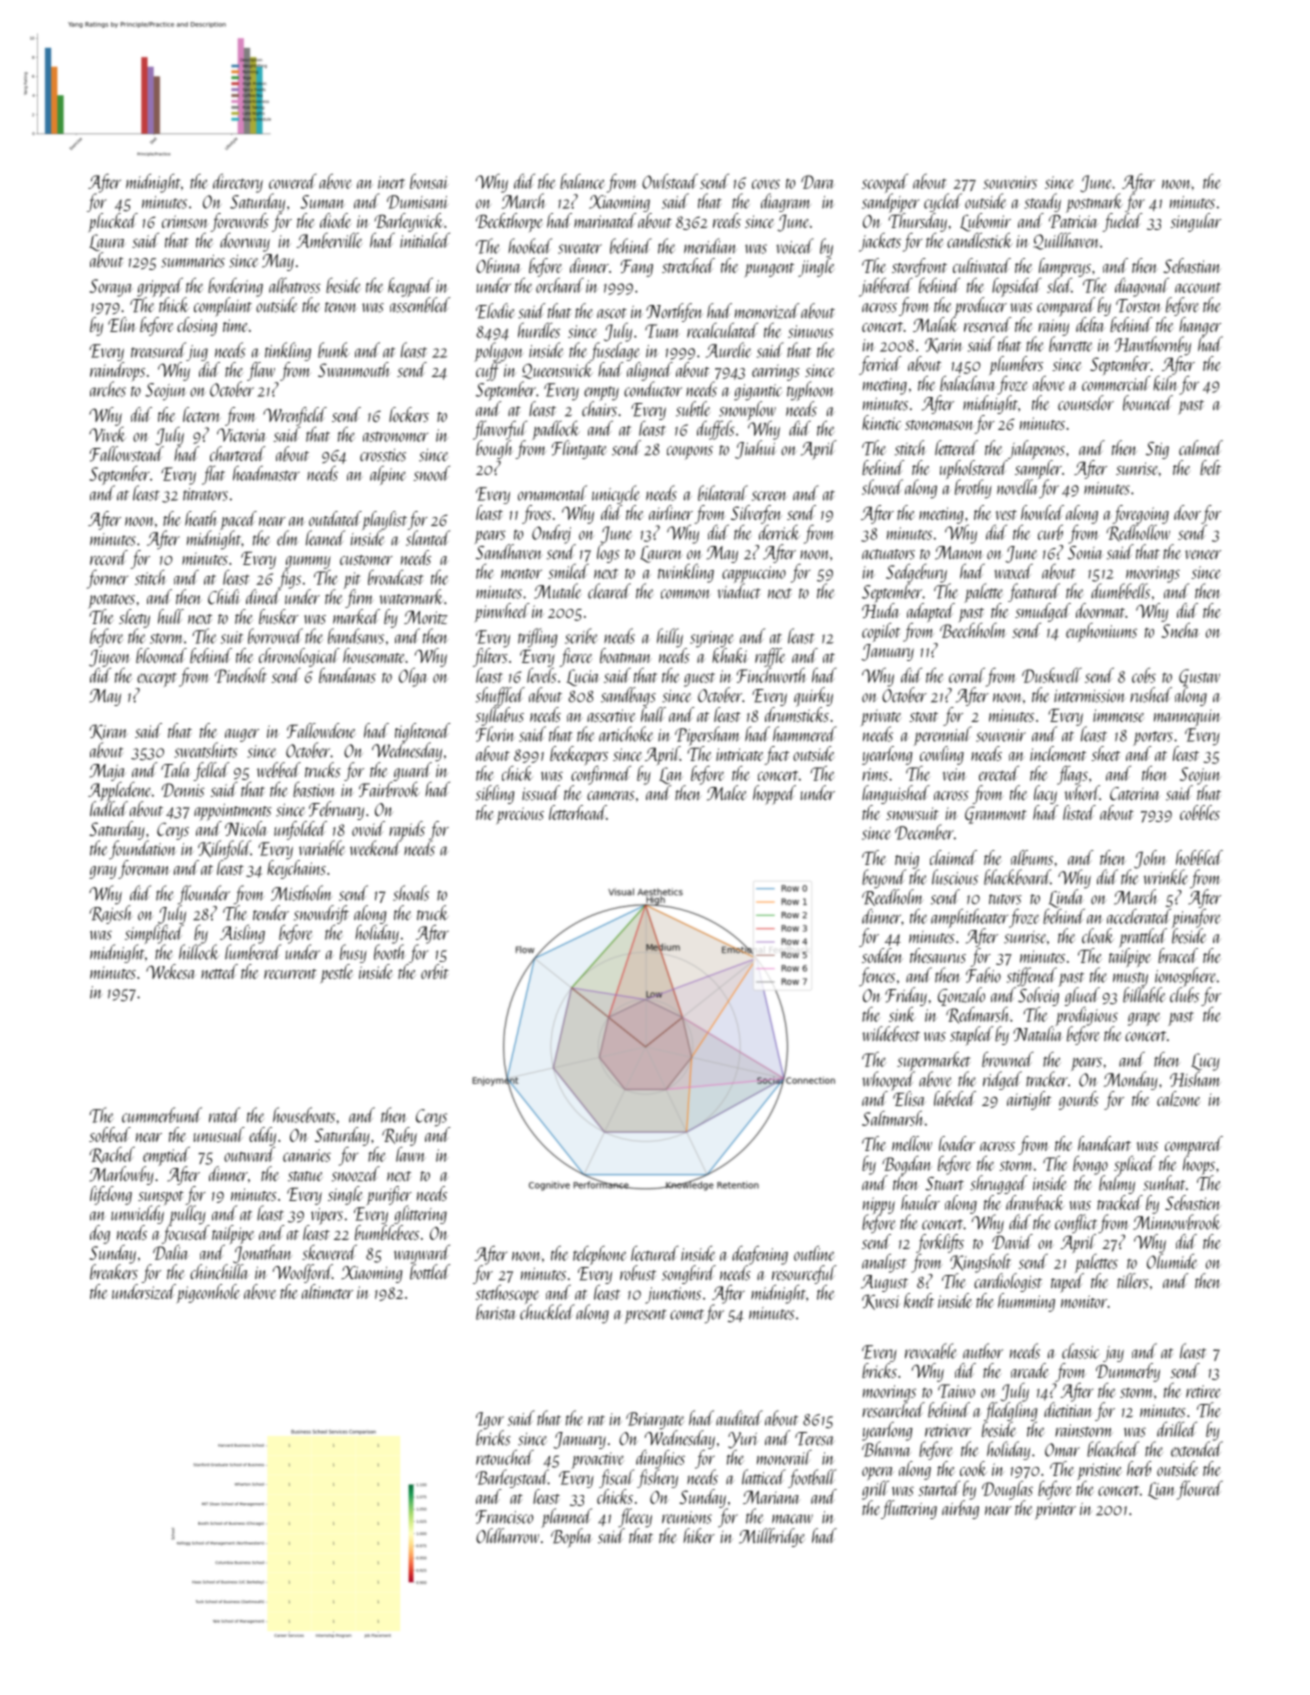  I want to click on duffels, so click(716, 430).
